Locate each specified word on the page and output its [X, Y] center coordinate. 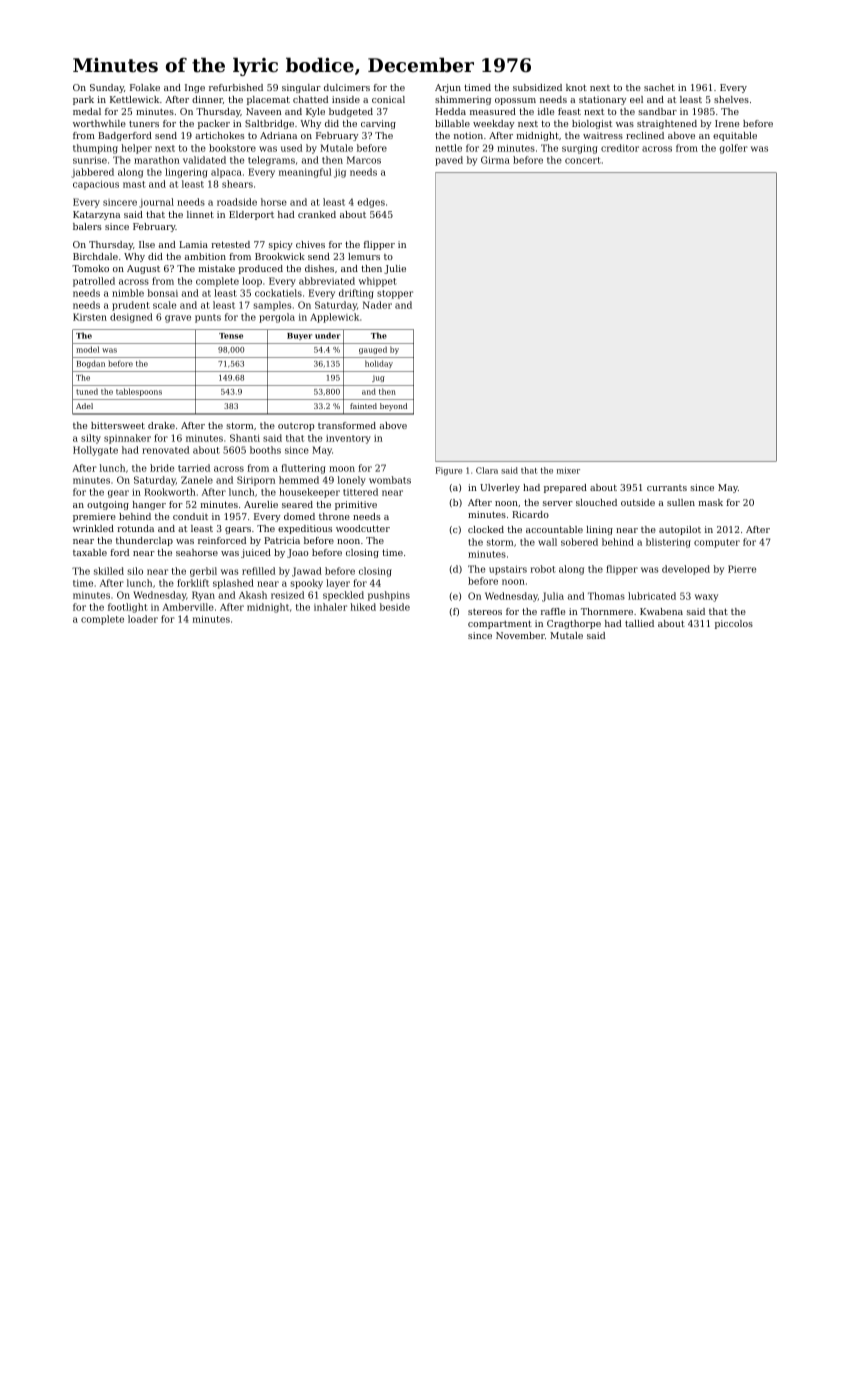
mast [134, 184]
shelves [731, 99]
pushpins [389, 596]
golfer [734, 149]
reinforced [222, 540]
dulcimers [347, 87]
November [520, 635]
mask [710, 502]
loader [143, 619]
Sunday [107, 88]
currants [667, 488]
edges [371, 203]
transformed [347, 425]
